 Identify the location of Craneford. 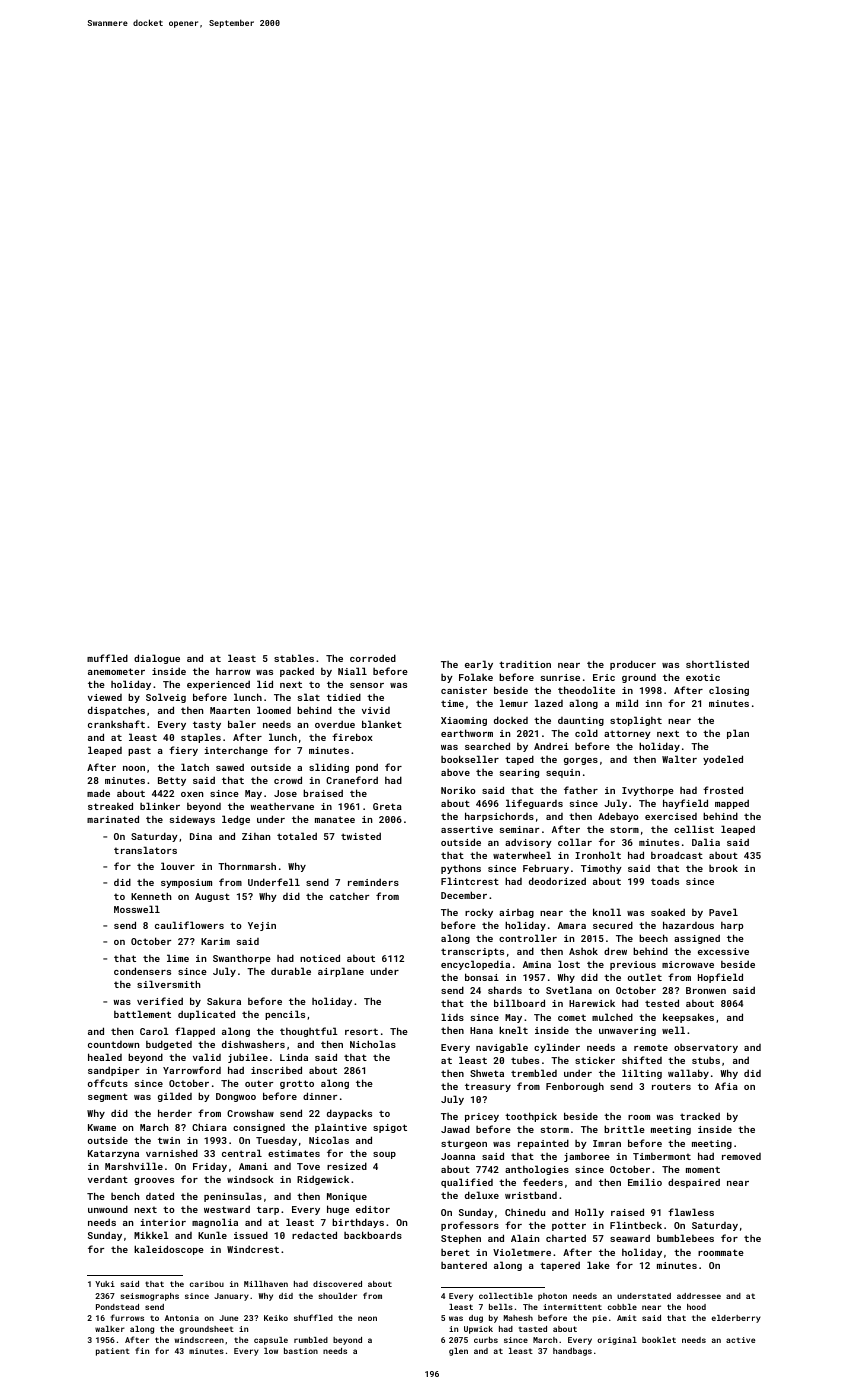
(352, 780).
